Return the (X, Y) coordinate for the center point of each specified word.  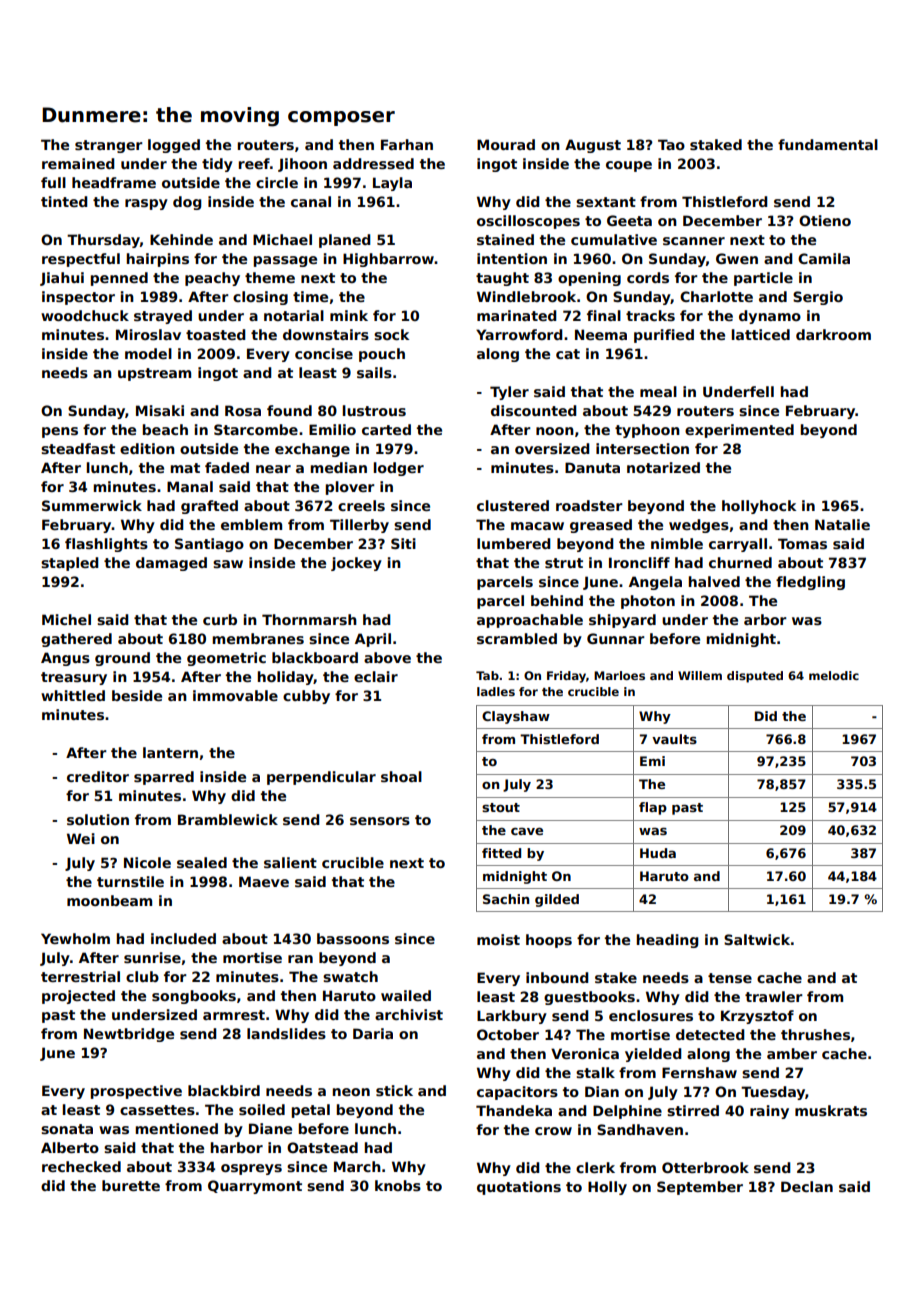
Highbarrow (388, 260)
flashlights (106, 545)
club (142, 976)
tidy (217, 165)
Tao (671, 144)
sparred (164, 778)
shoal (401, 776)
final (604, 315)
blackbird (224, 1090)
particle (763, 279)
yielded (653, 1055)
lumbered (514, 543)
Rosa (243, 410)
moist (498, 939)
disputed (755, 677)
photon (648, 602)
